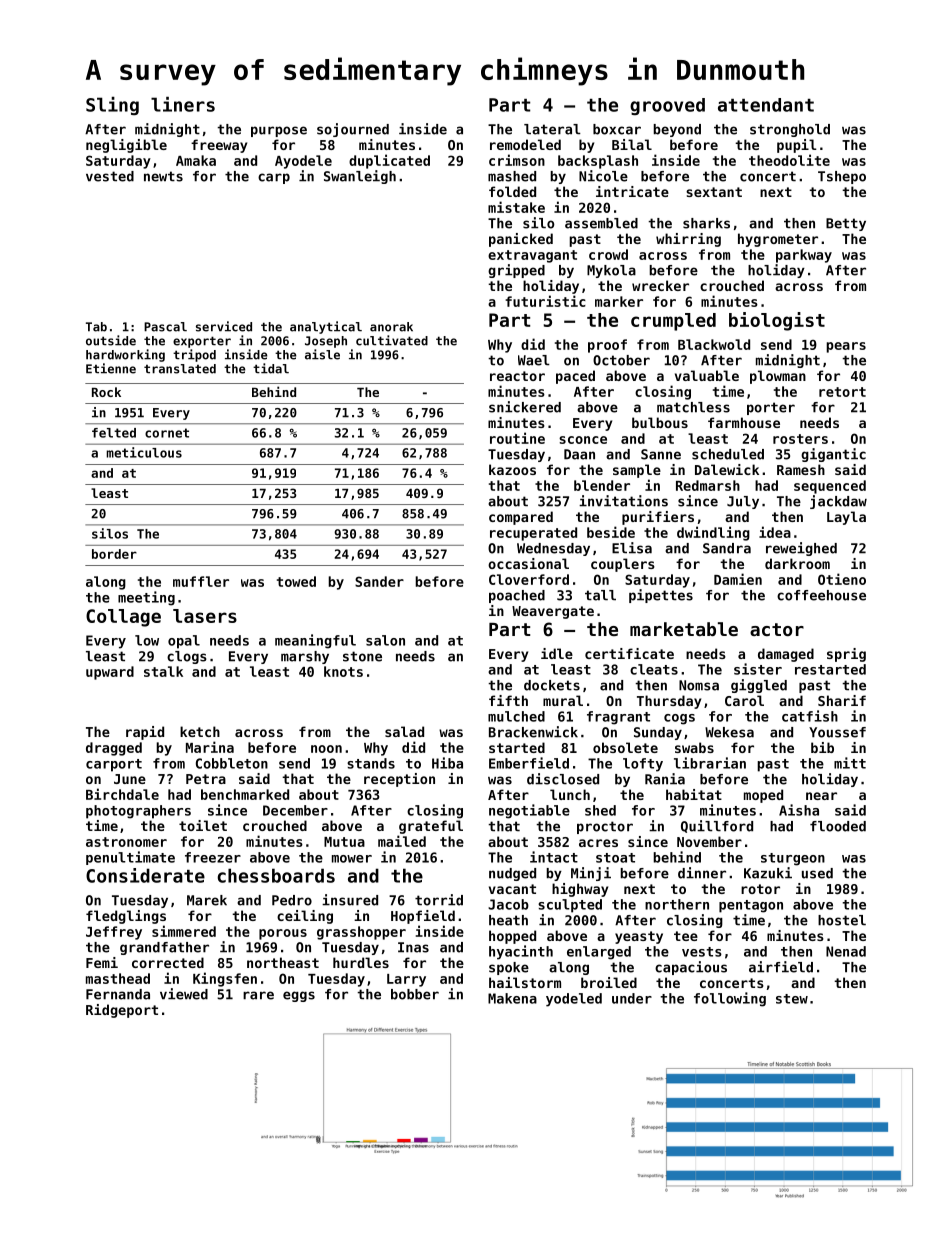 This page has height=1233, width=952. I want to click on liners, so click(183, 104).
